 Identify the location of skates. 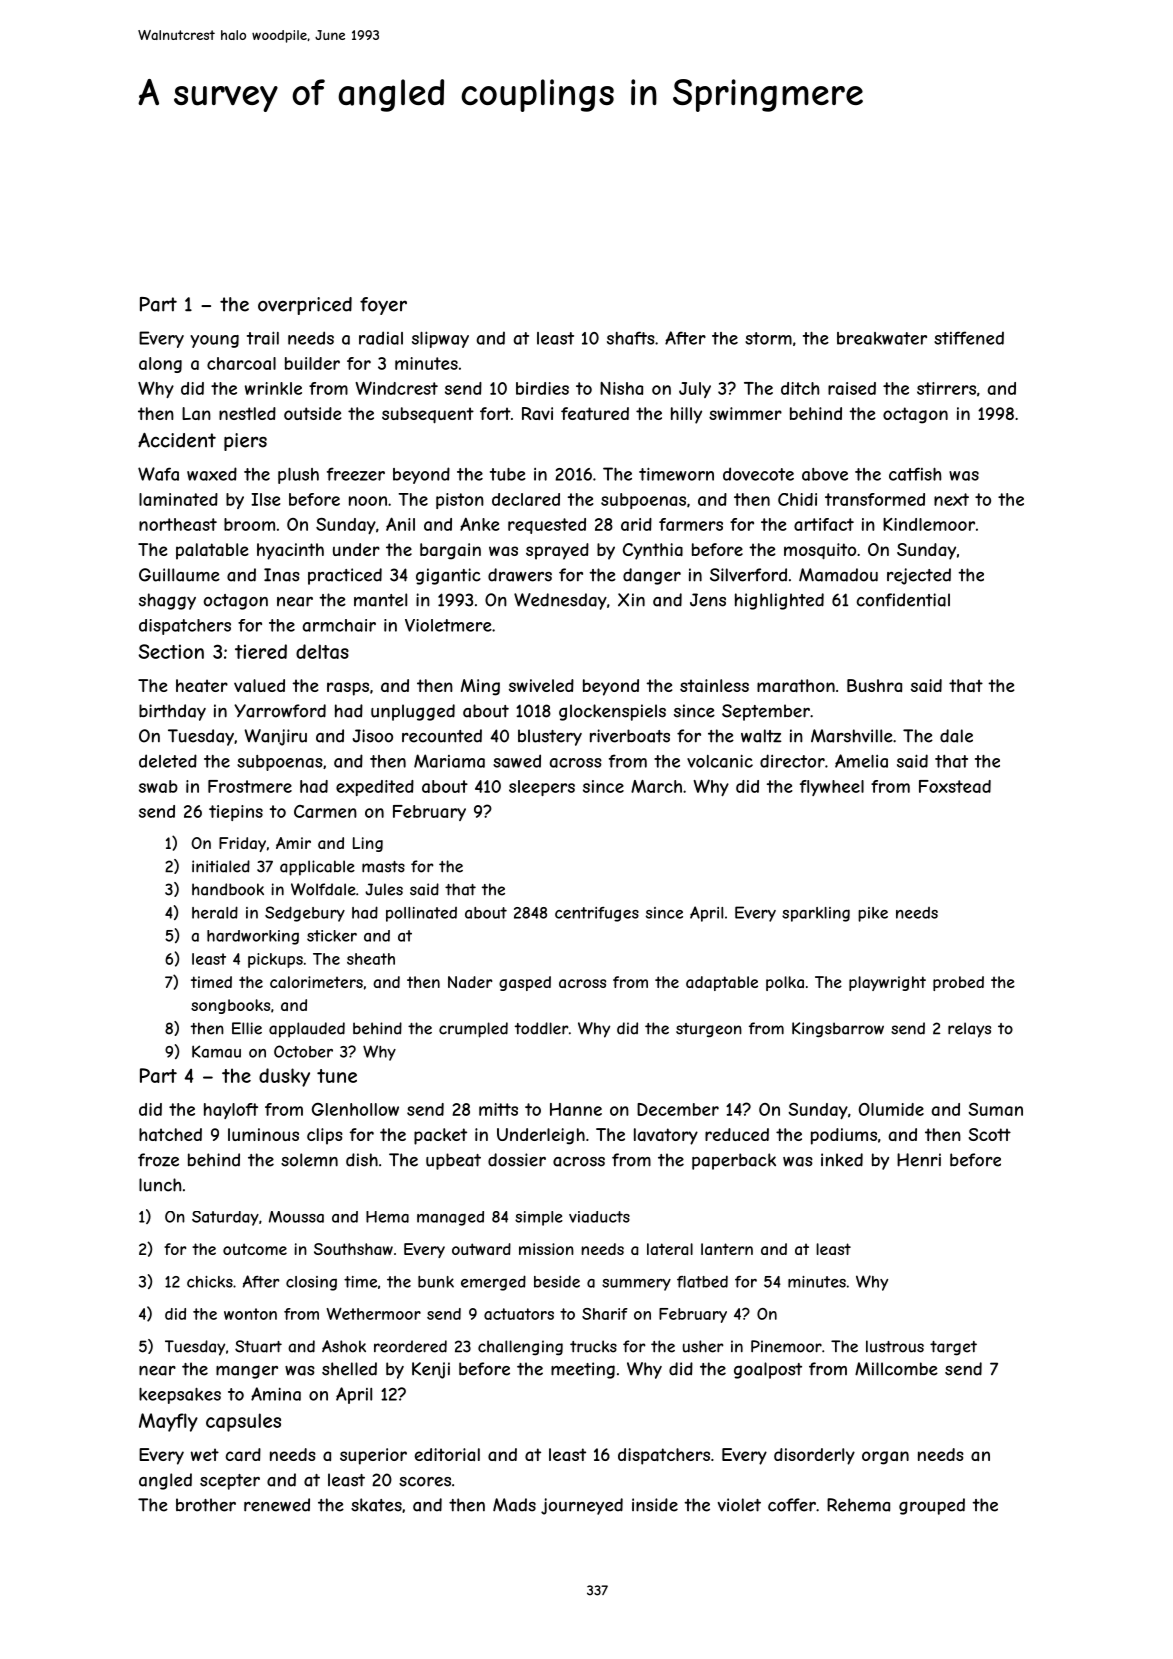
(376, 1505).
